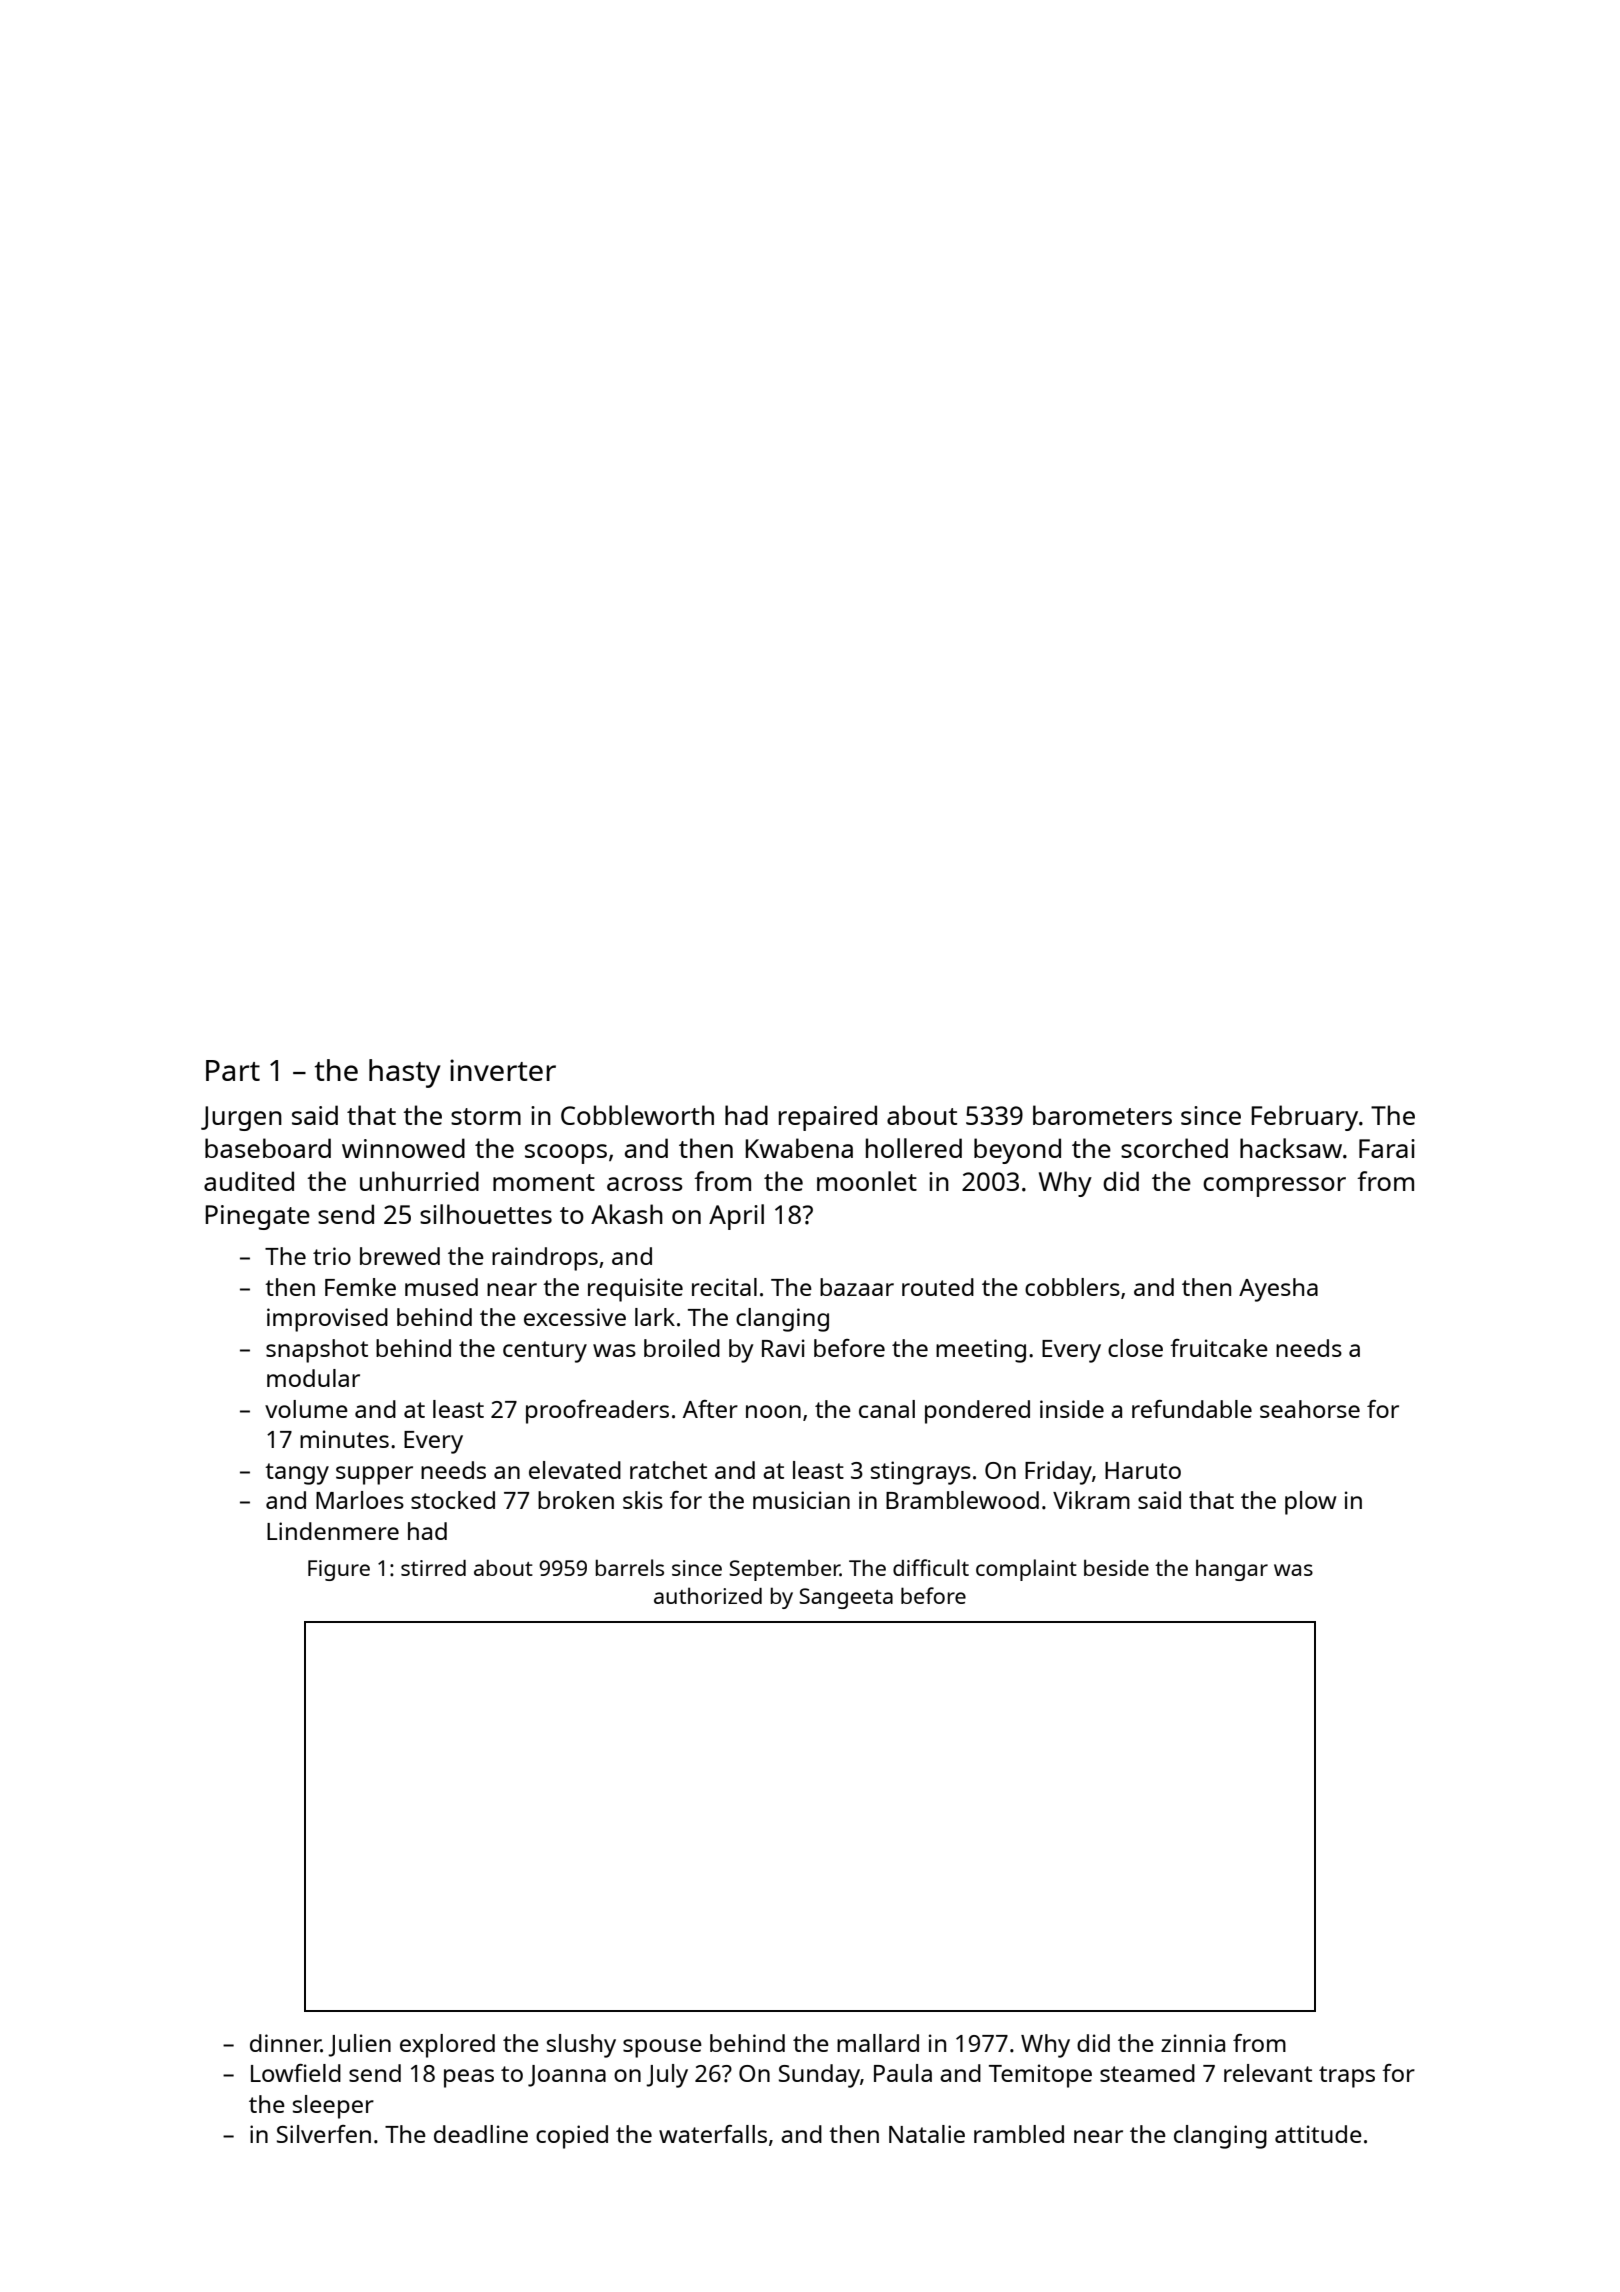 This screenshot has width=1620, height=2292. Describe the element at coordinates (285, 2043) in the screenshot. I see `dinner` at that location.
